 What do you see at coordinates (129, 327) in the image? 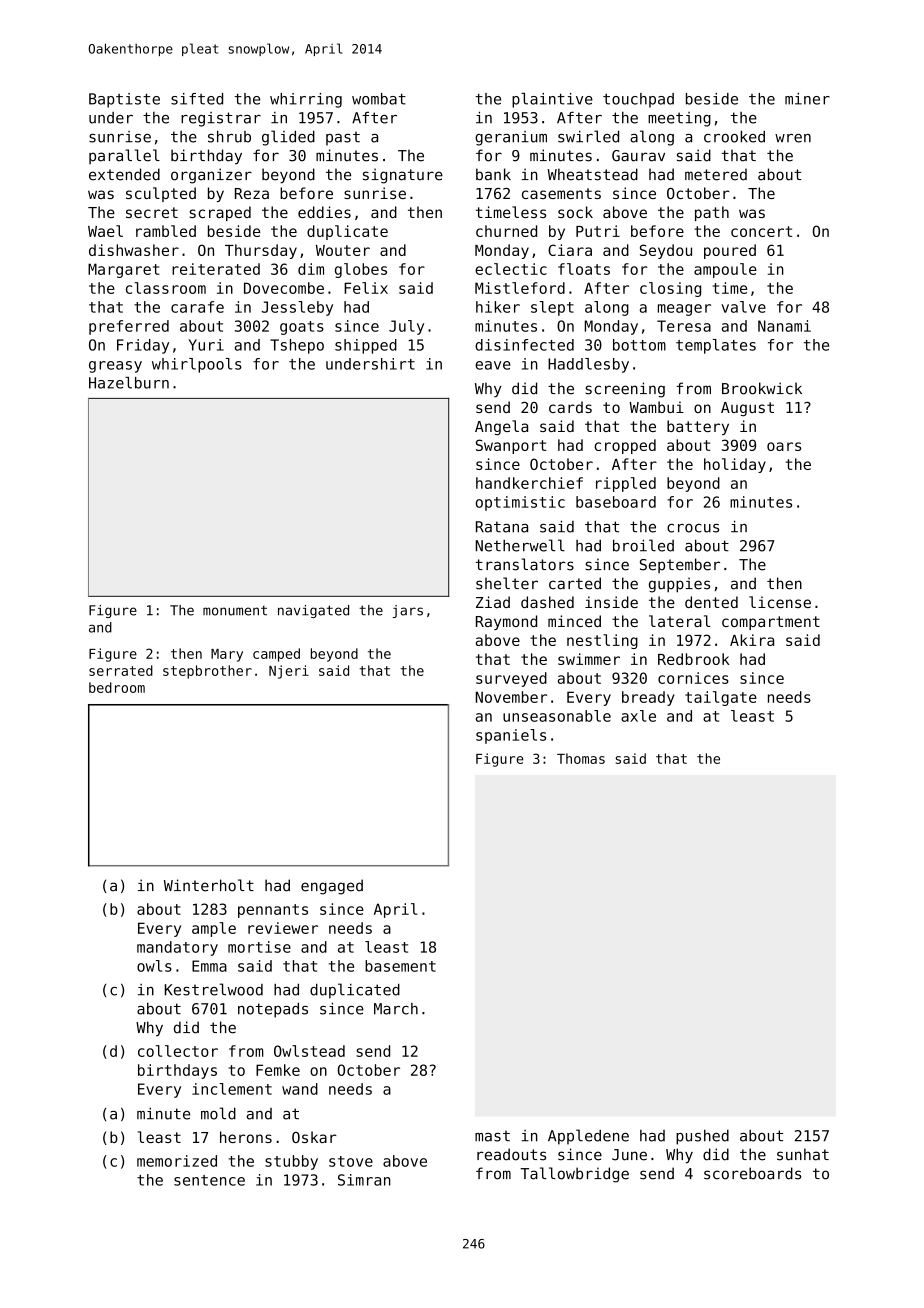
I see `preferred` at bounding box center [129, 327].
